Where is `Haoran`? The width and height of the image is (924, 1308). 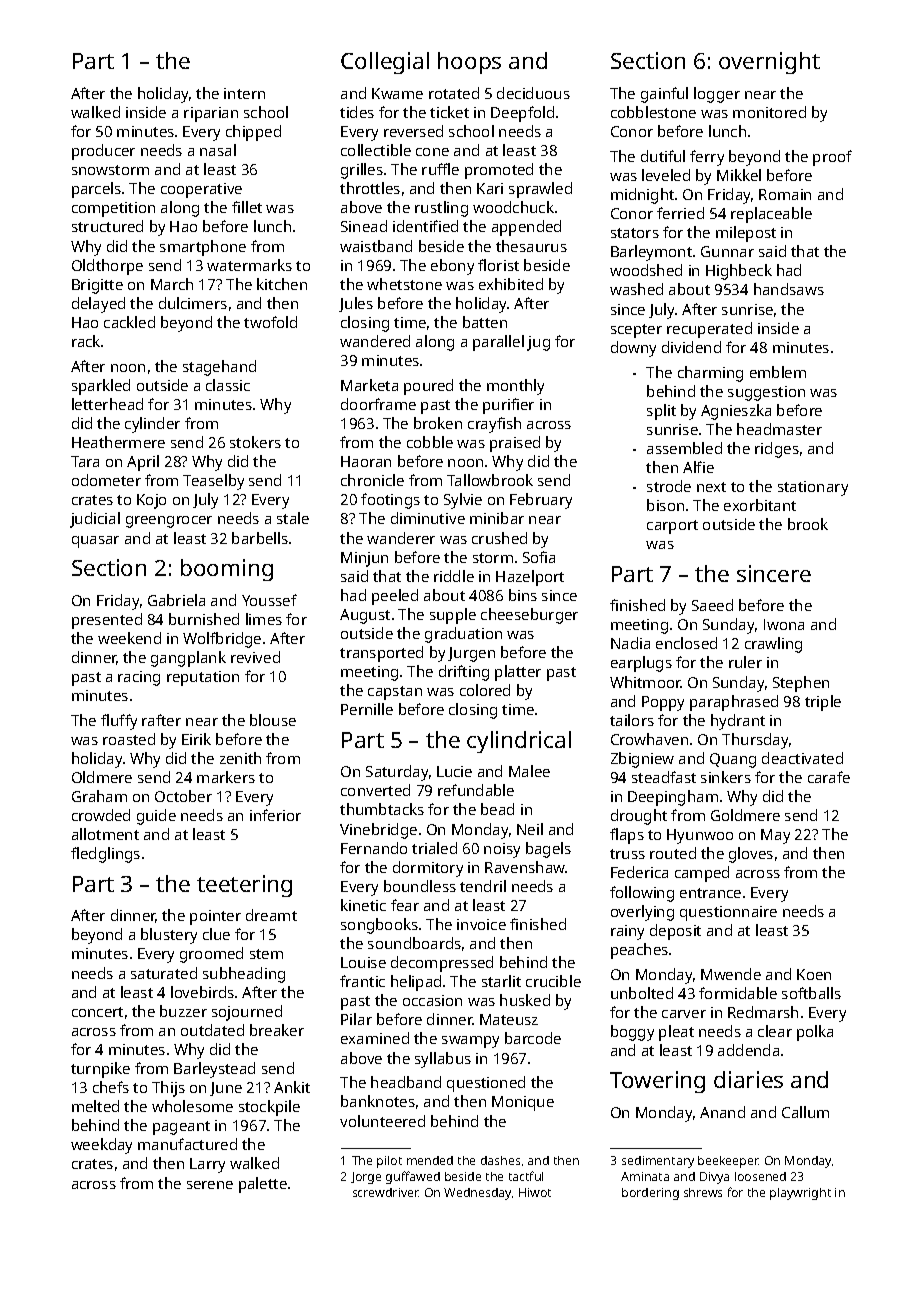 Haoran is located at coordinates (366, 461).
